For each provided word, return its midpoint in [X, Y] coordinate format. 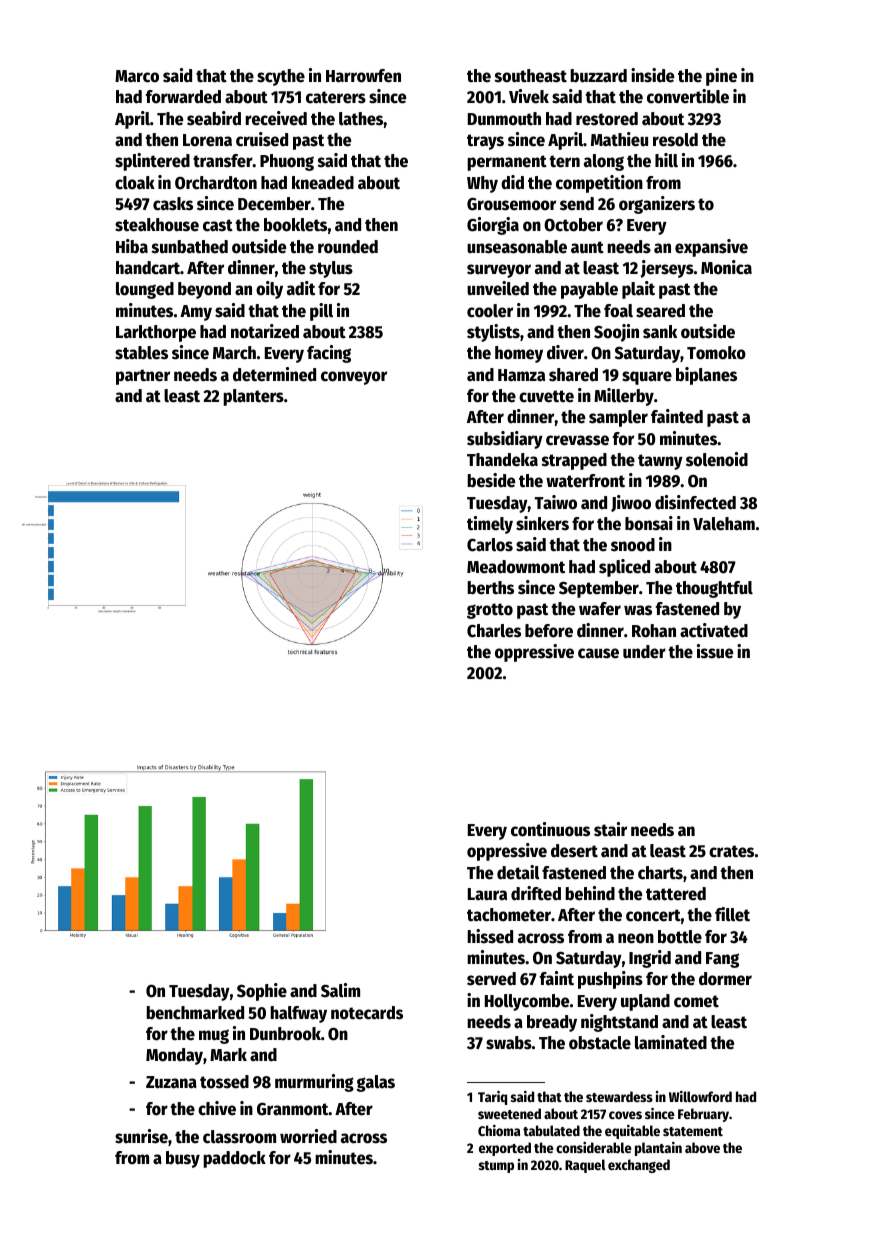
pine [721, 77]
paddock [234, 1159]
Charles [494, 631]
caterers [336, 97]
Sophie [262, 992]
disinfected [695, 502]
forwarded [183, 97]
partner [143, 377]
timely [490, 525]
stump [496, 1167]
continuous [550, 829]
